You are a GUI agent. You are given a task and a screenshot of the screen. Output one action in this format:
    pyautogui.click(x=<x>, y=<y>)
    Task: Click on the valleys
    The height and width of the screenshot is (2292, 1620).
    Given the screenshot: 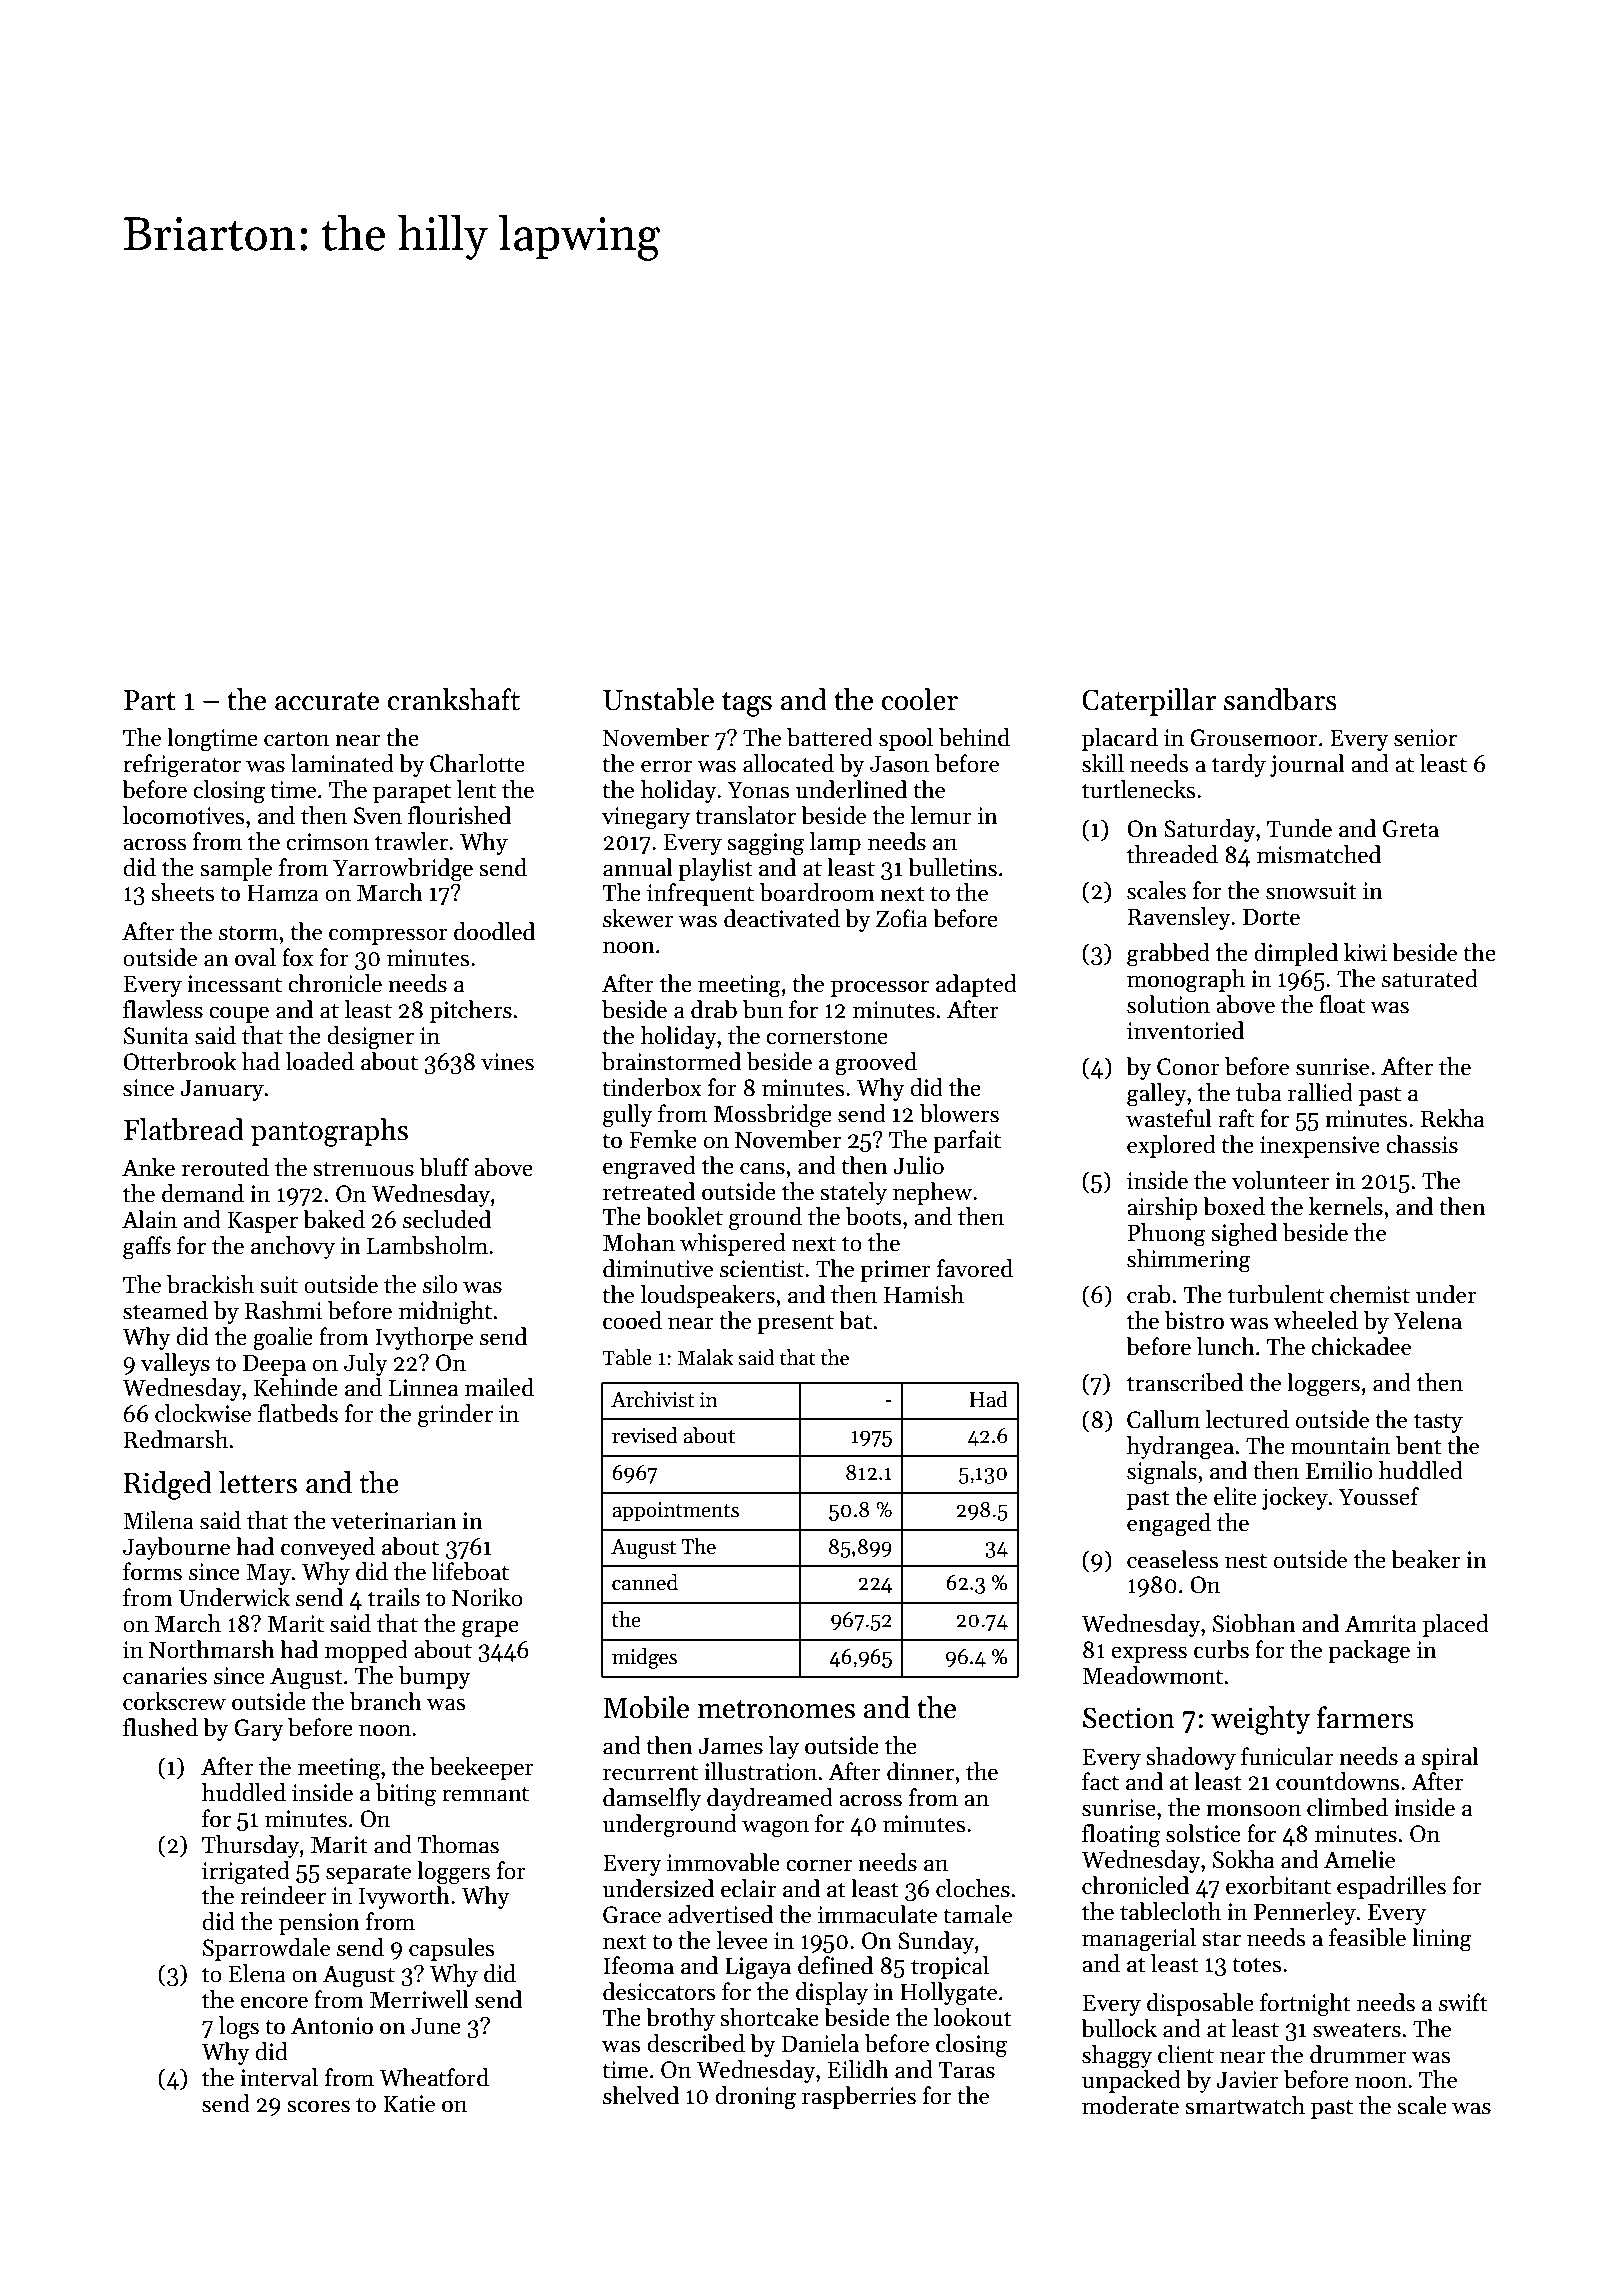 What is the action you would take?
    pyautogui.click(x=175, y=1364)
